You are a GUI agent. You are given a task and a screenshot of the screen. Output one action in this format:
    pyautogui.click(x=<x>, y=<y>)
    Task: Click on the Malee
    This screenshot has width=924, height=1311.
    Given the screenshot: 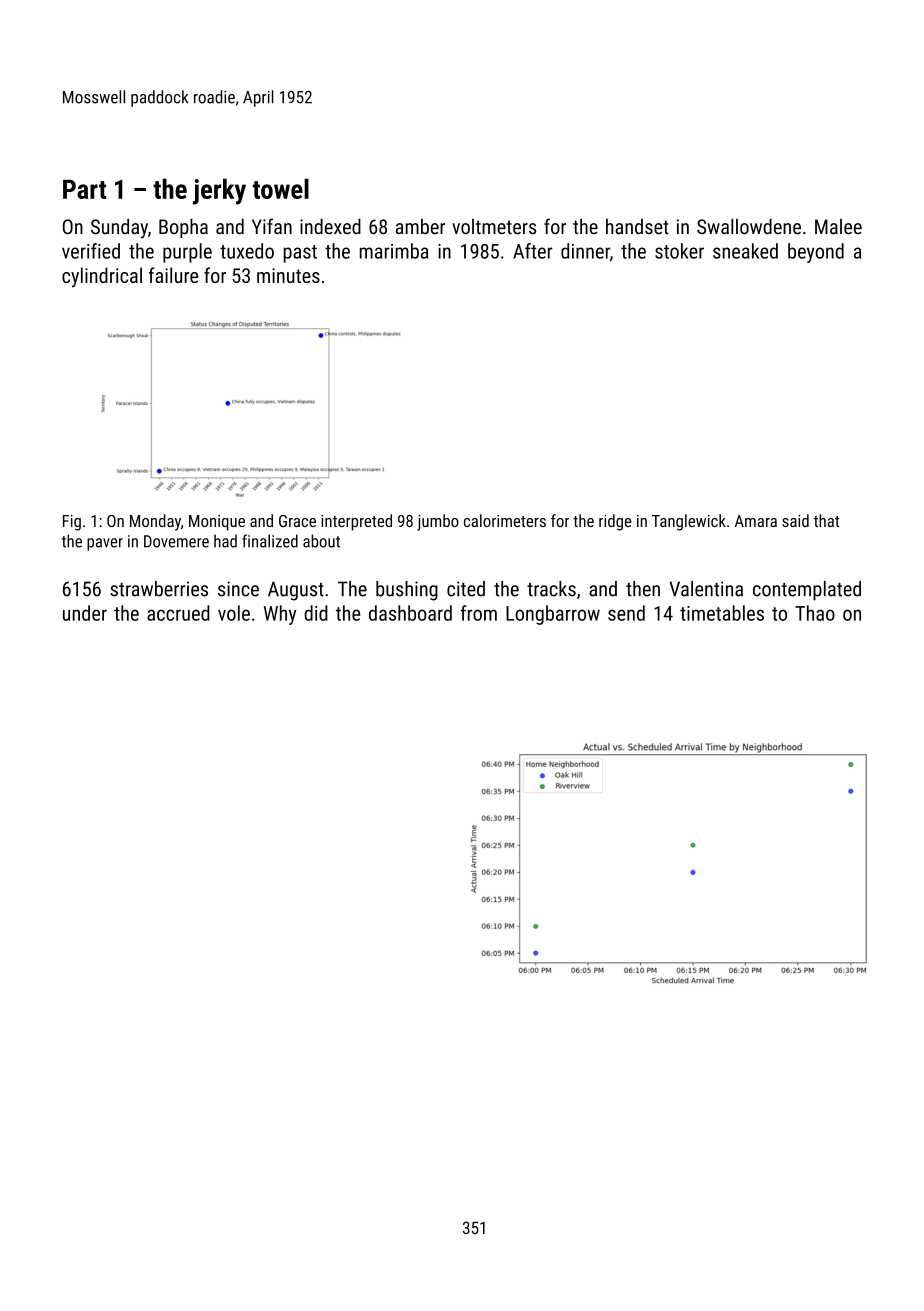 What is the action you would take?
    pyautogui.click(x=838, y=227)
